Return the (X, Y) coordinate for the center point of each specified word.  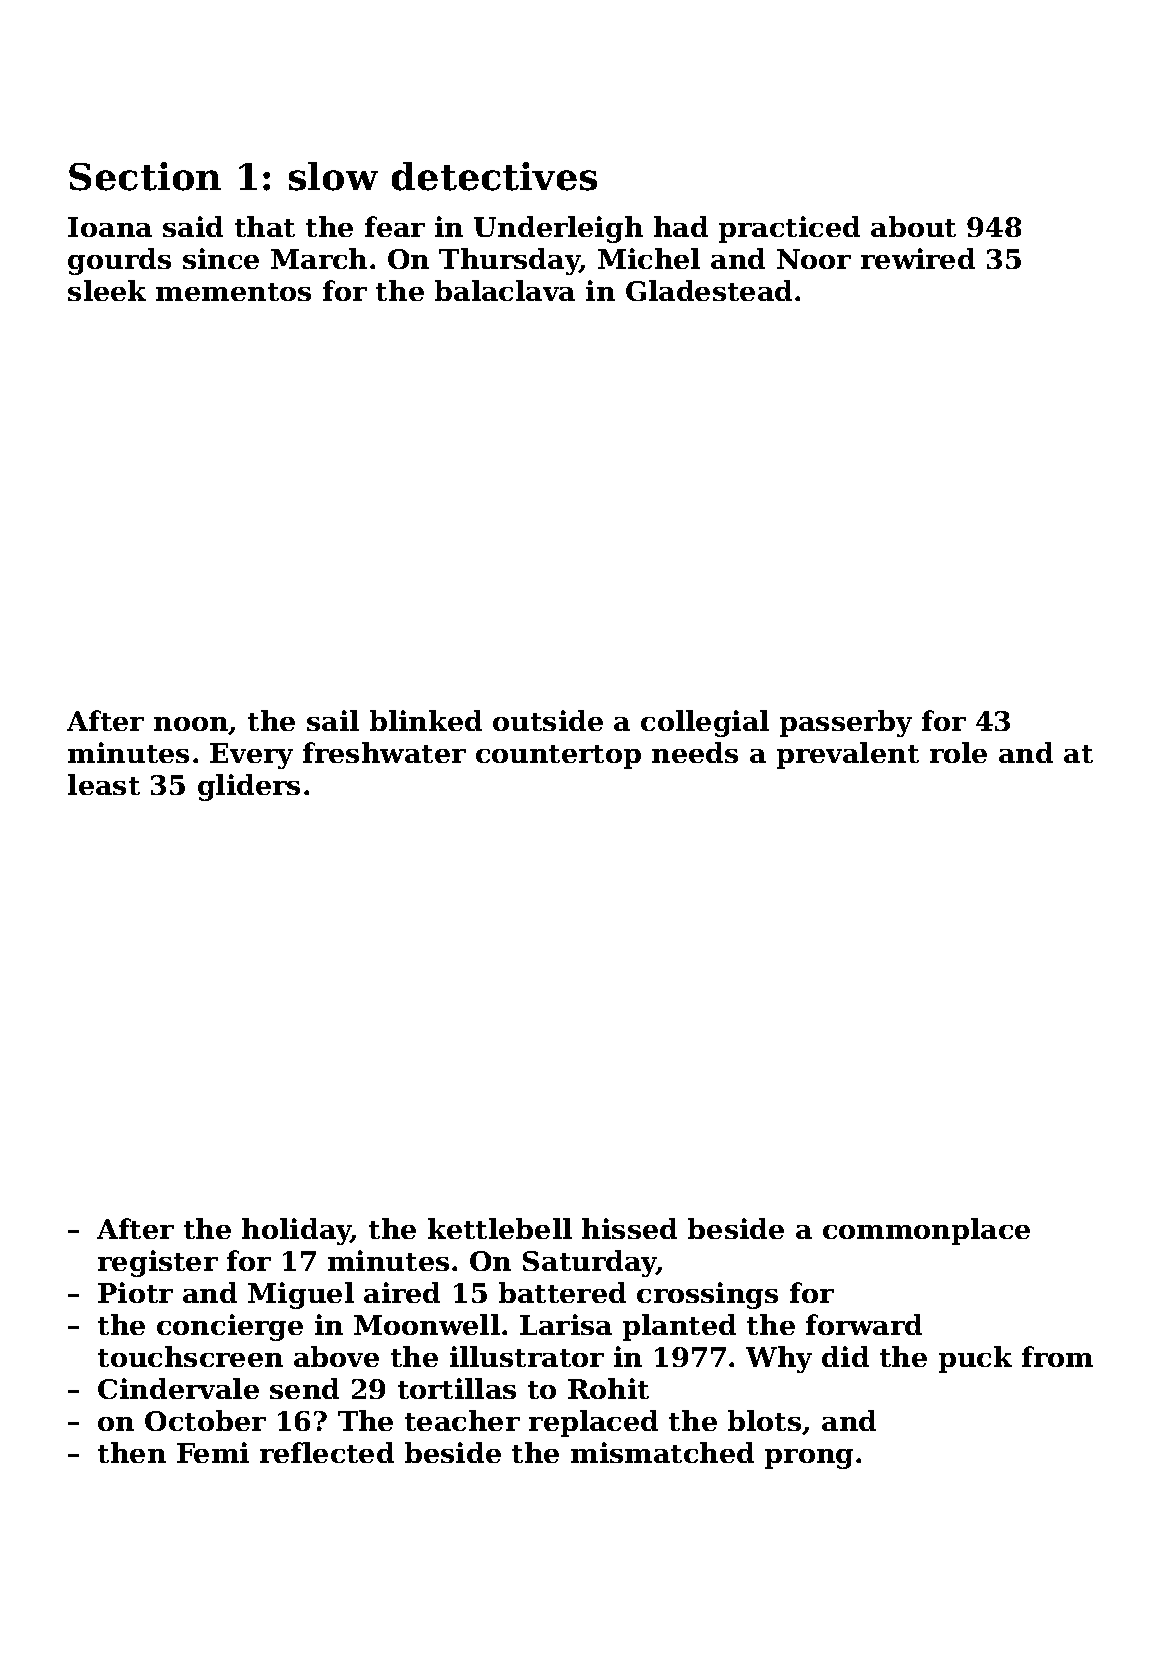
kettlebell (500, 1228)
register (158, 1263)
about (913, 226)
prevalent (848, 755)
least (104, 784)
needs (695, 752)
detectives (494, 176)
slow (333, 176)
